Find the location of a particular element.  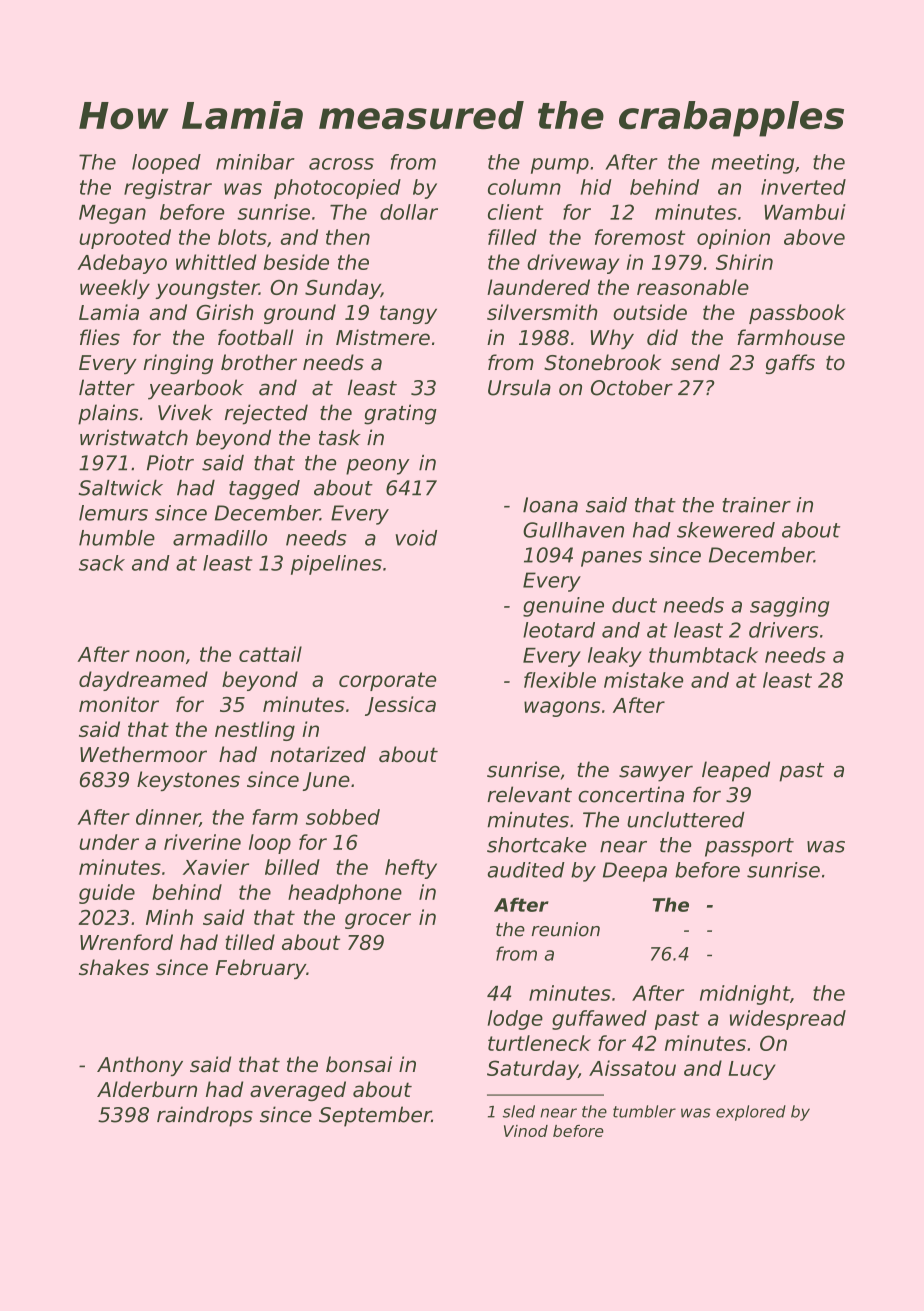

Anthony is located at coordinates (140, 1066).
